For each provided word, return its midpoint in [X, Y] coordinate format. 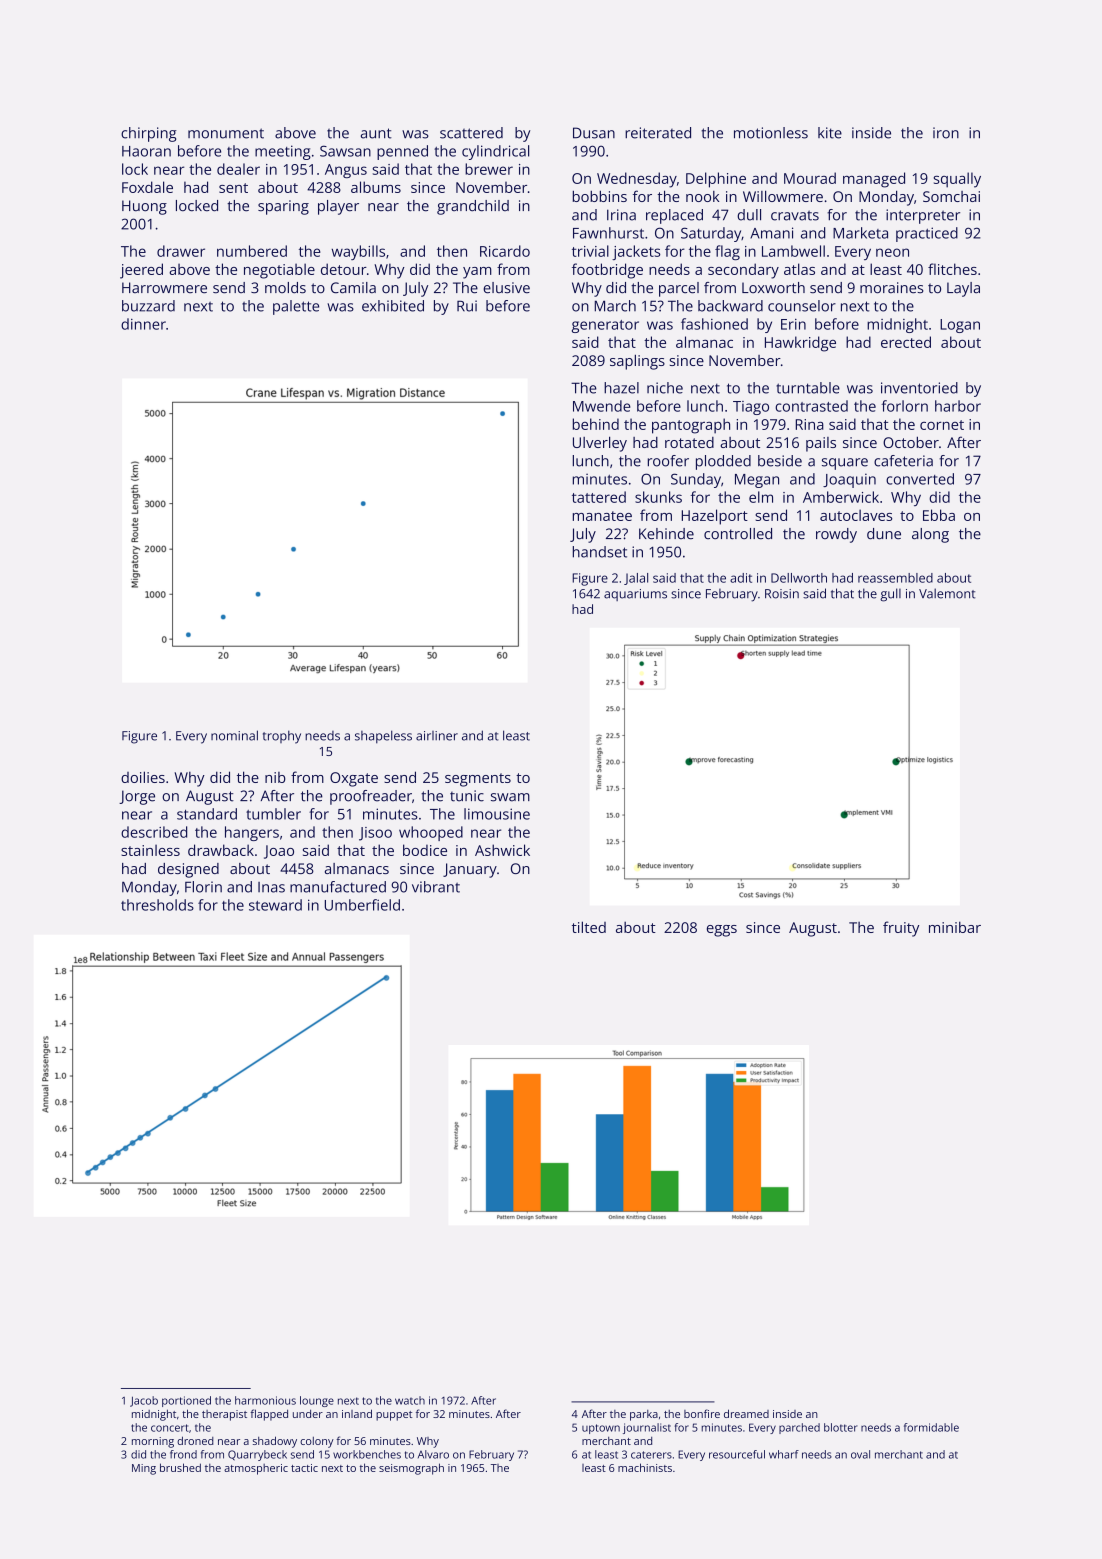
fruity [901, 929]
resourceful [737, 1454]
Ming [144, 1469]
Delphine [716, 180]
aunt [376, 133]
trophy [282, 737]
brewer [489, 169]
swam [510, 797]
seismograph [411, 1469]
